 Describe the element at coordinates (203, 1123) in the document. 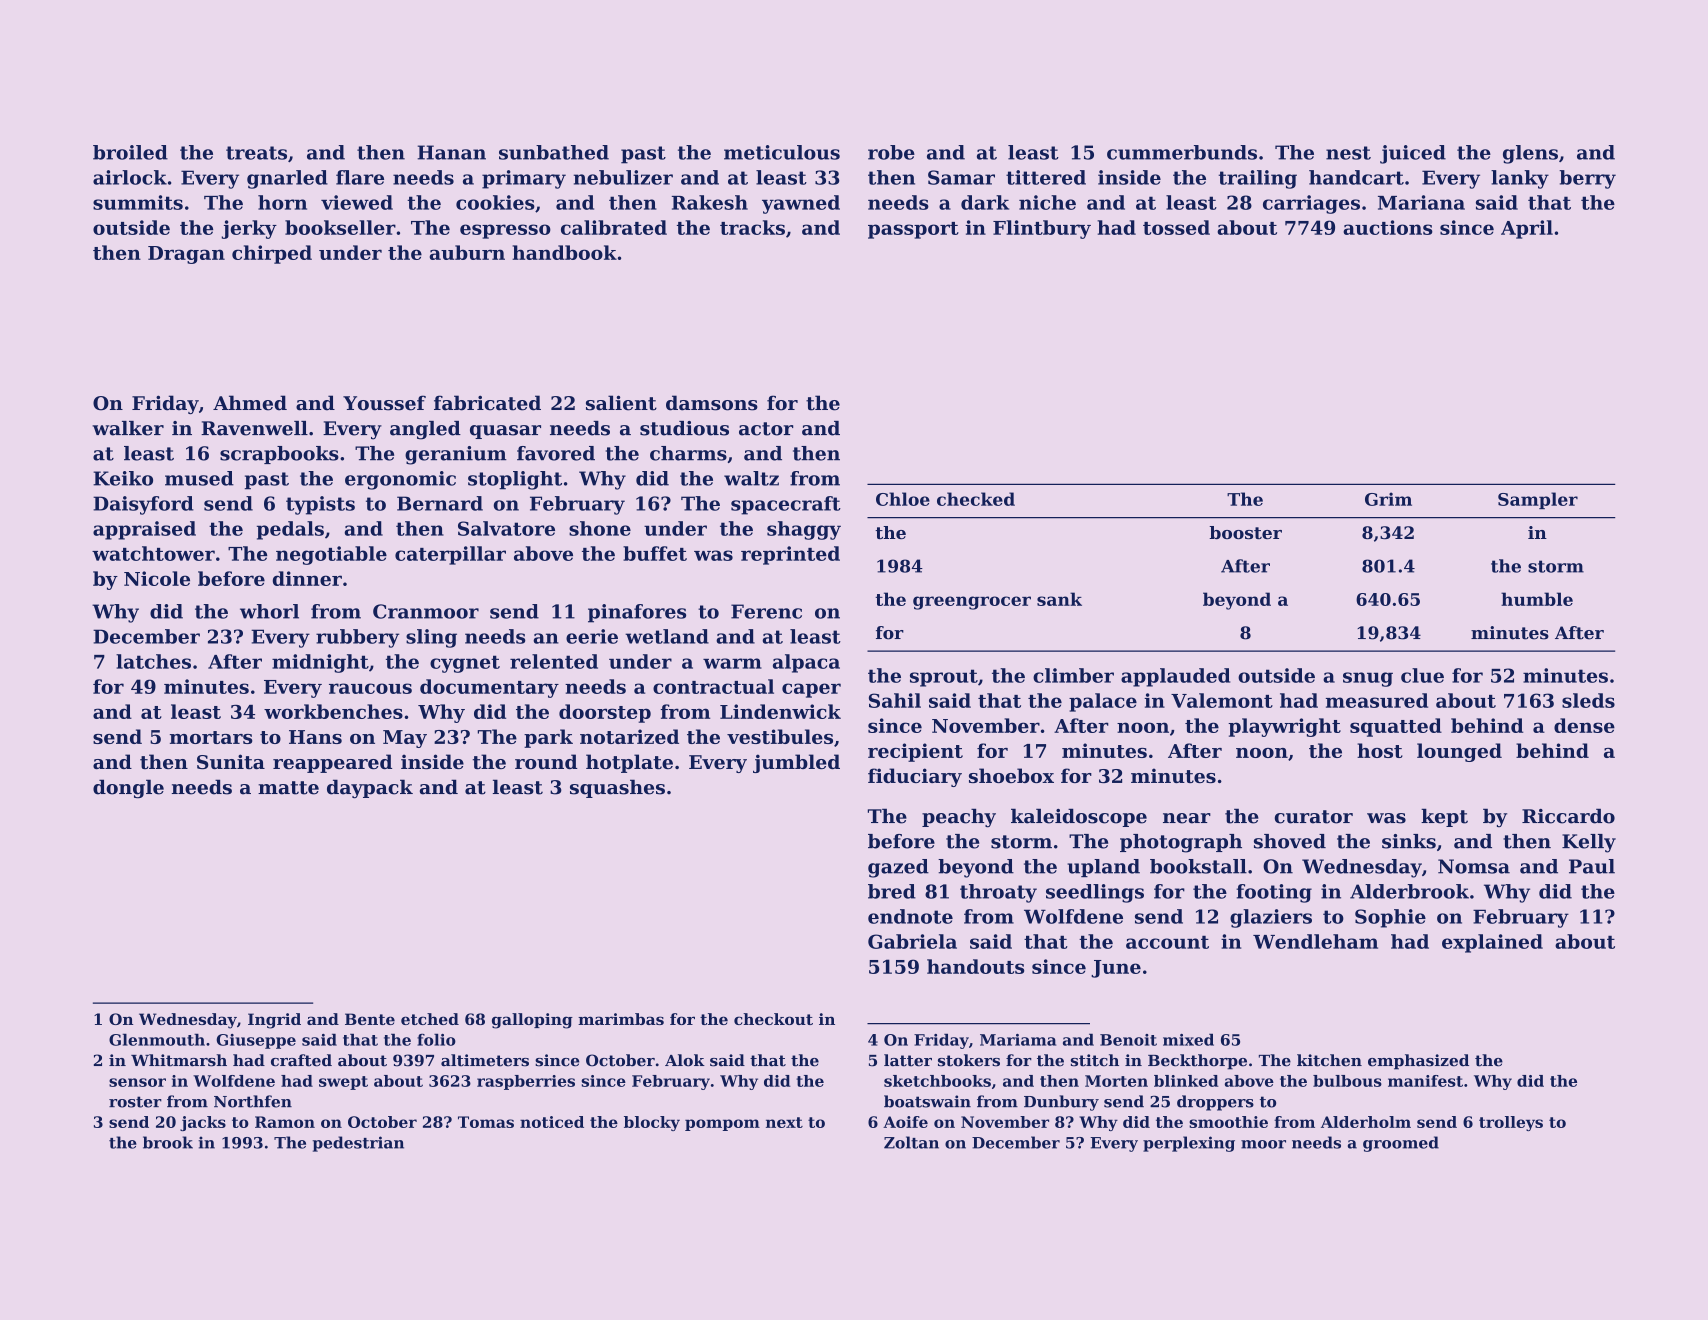

I see `jacks` at that location.
